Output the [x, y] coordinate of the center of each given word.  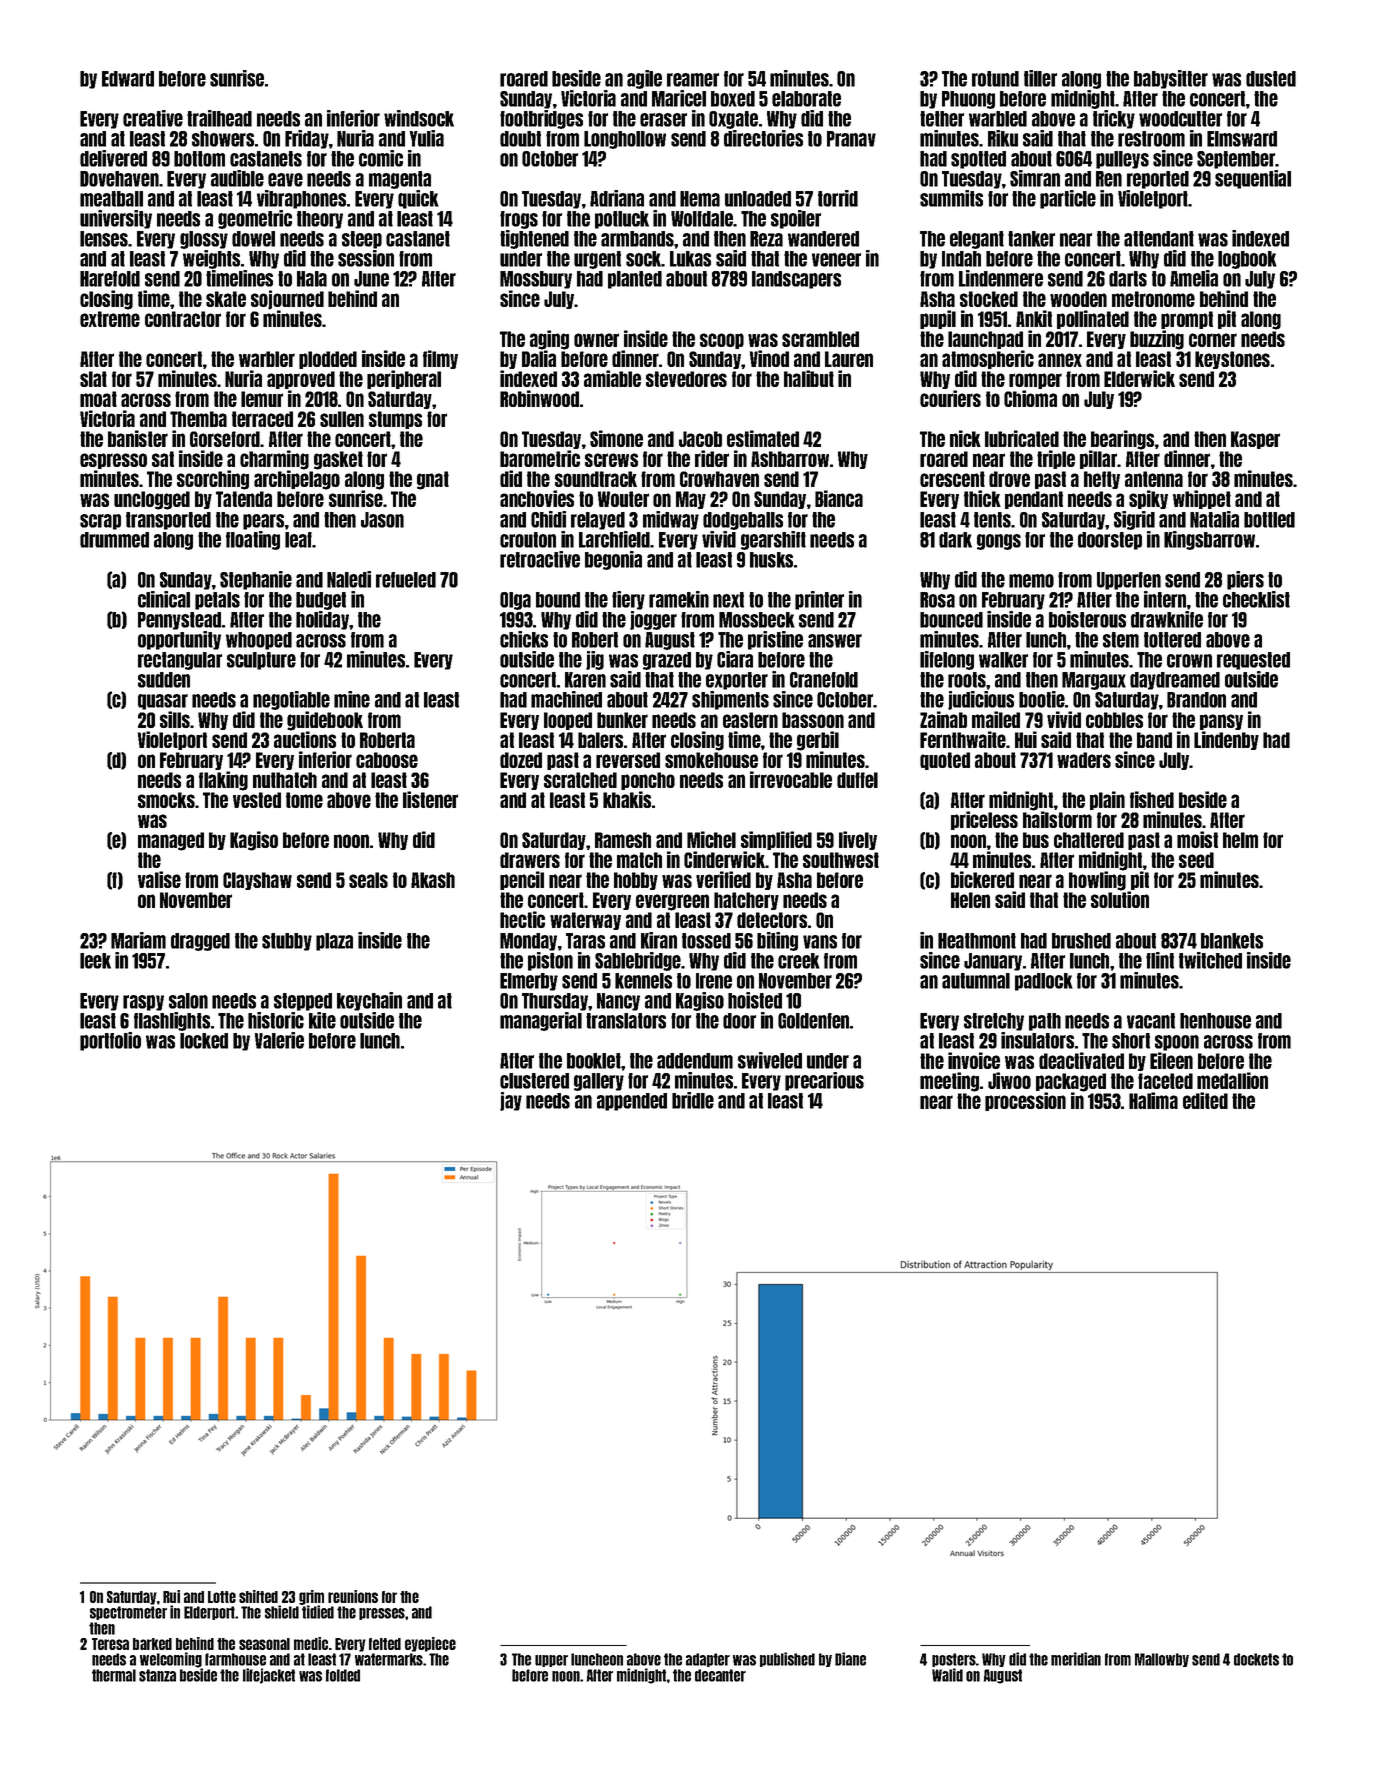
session [366, 258]
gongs [999, 542]
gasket [338, 460]
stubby [287, 942]
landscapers [796, 280]
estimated [763, 438]
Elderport [209, 1613]
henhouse [1215, 1021]
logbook [1247, 260]
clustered [534, 1081]
